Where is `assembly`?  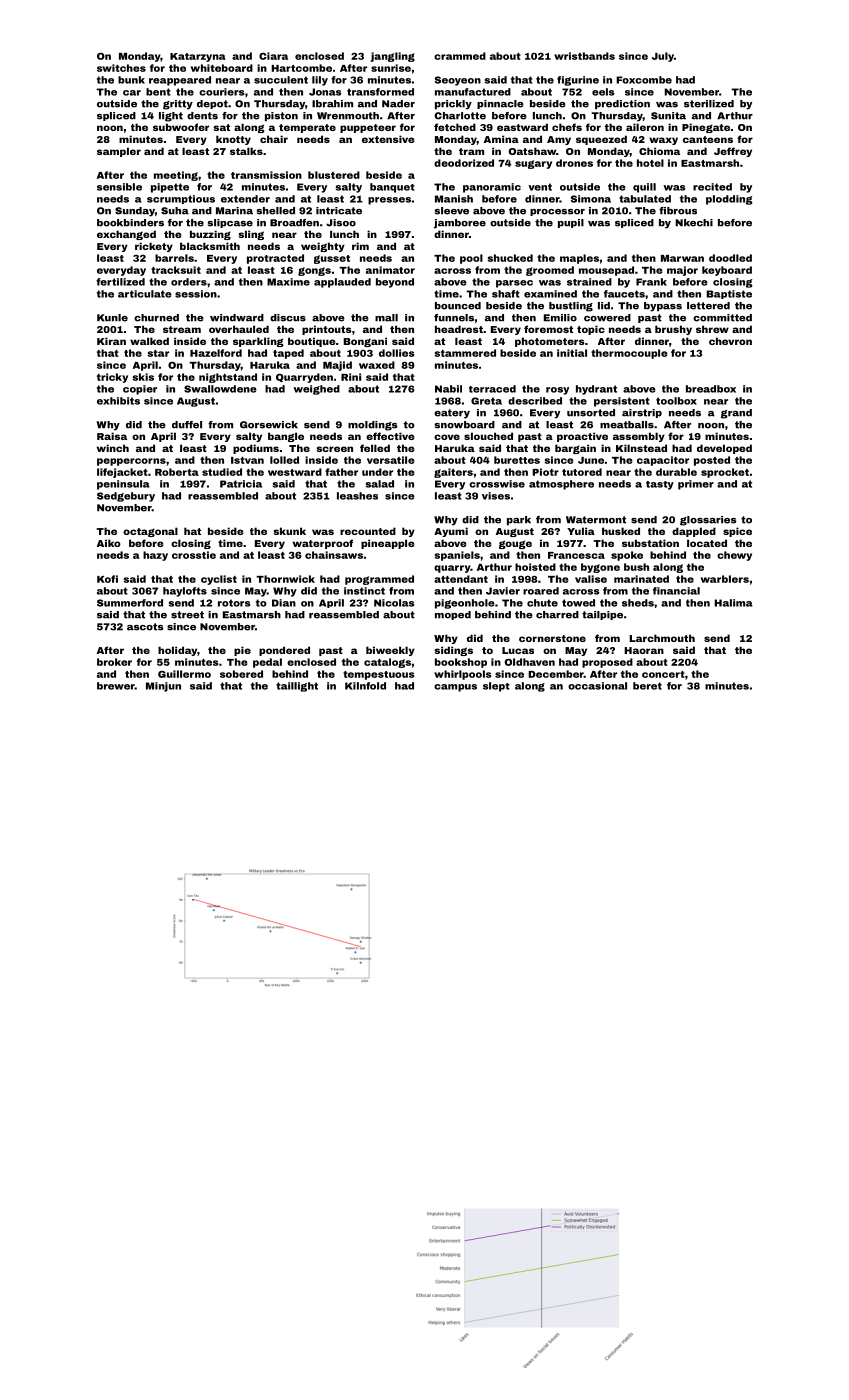
assembly is located at coordinates (639, 437).
